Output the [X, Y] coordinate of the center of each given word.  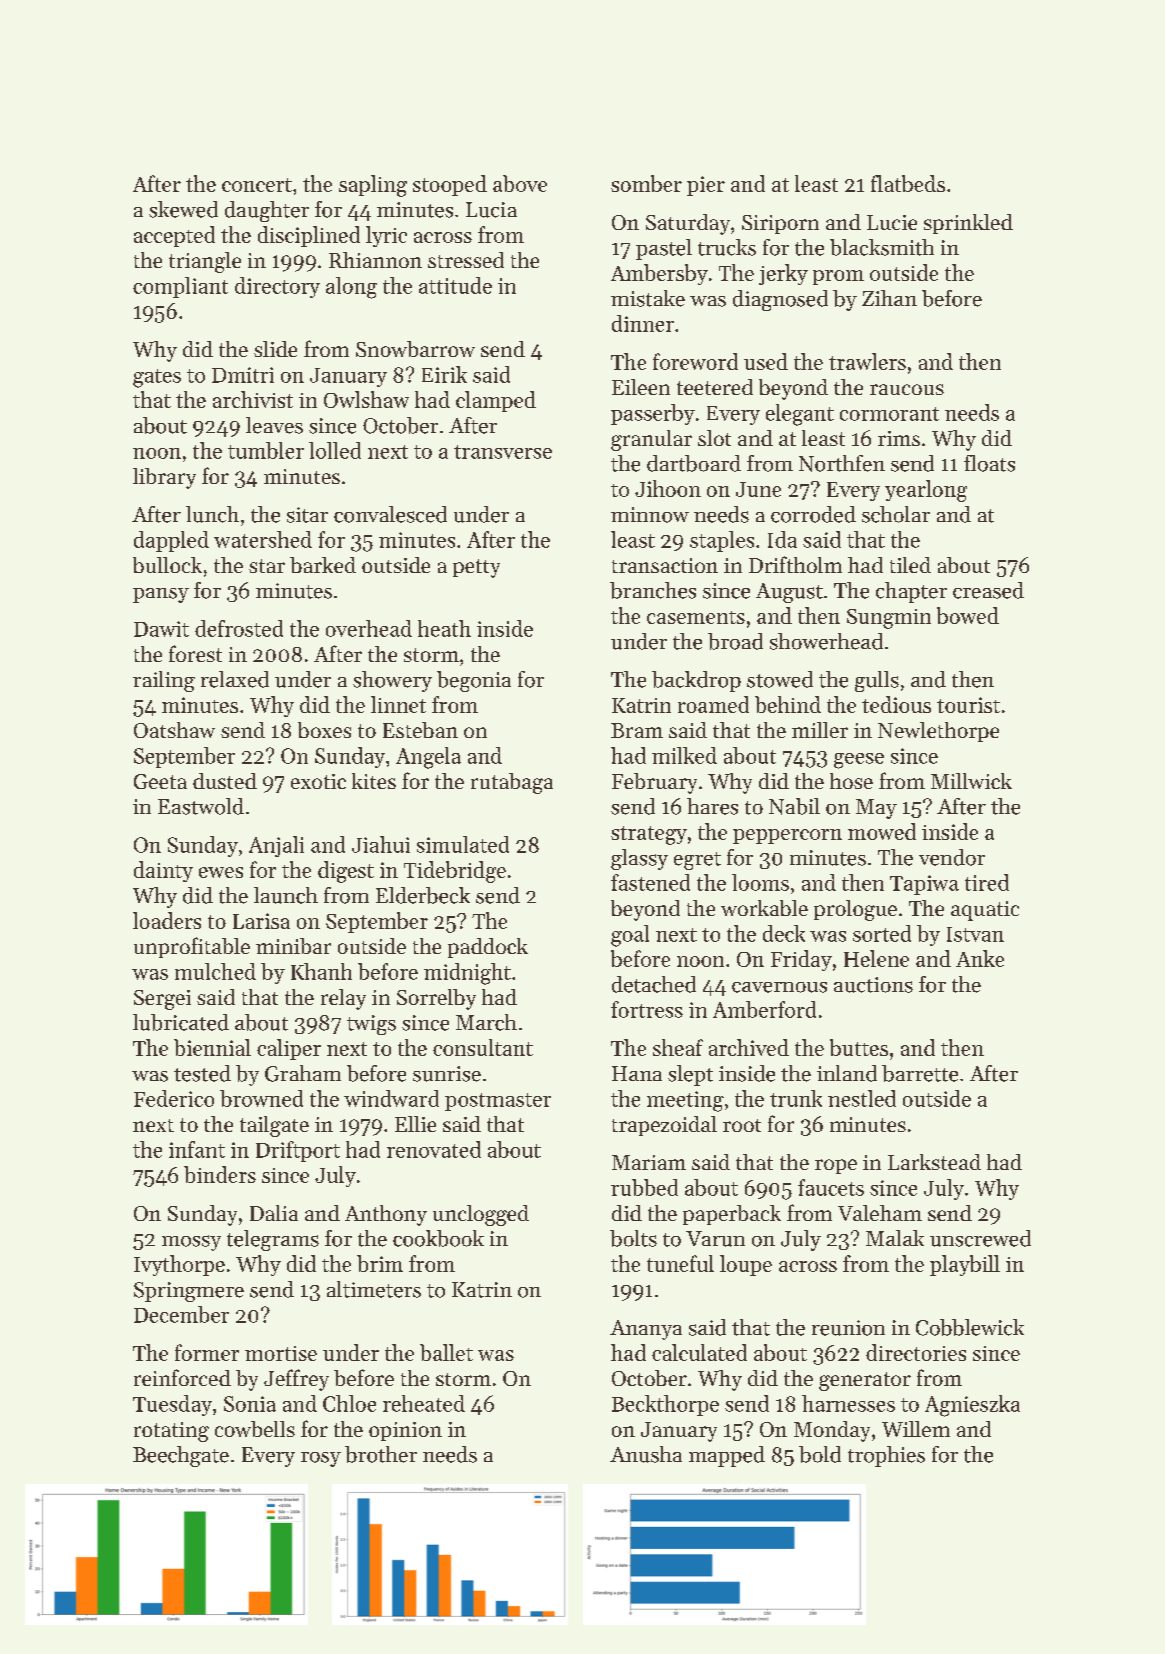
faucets [831, 1187]
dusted [225, 781]
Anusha [646, 1454]
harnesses [848, 1403]
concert [257, 185]
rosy [321, 1459]
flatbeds [908, 183]
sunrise [447, 1074]
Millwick [971, 781]
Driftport [298, 1151]
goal [630, 936]
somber [646, 183]
